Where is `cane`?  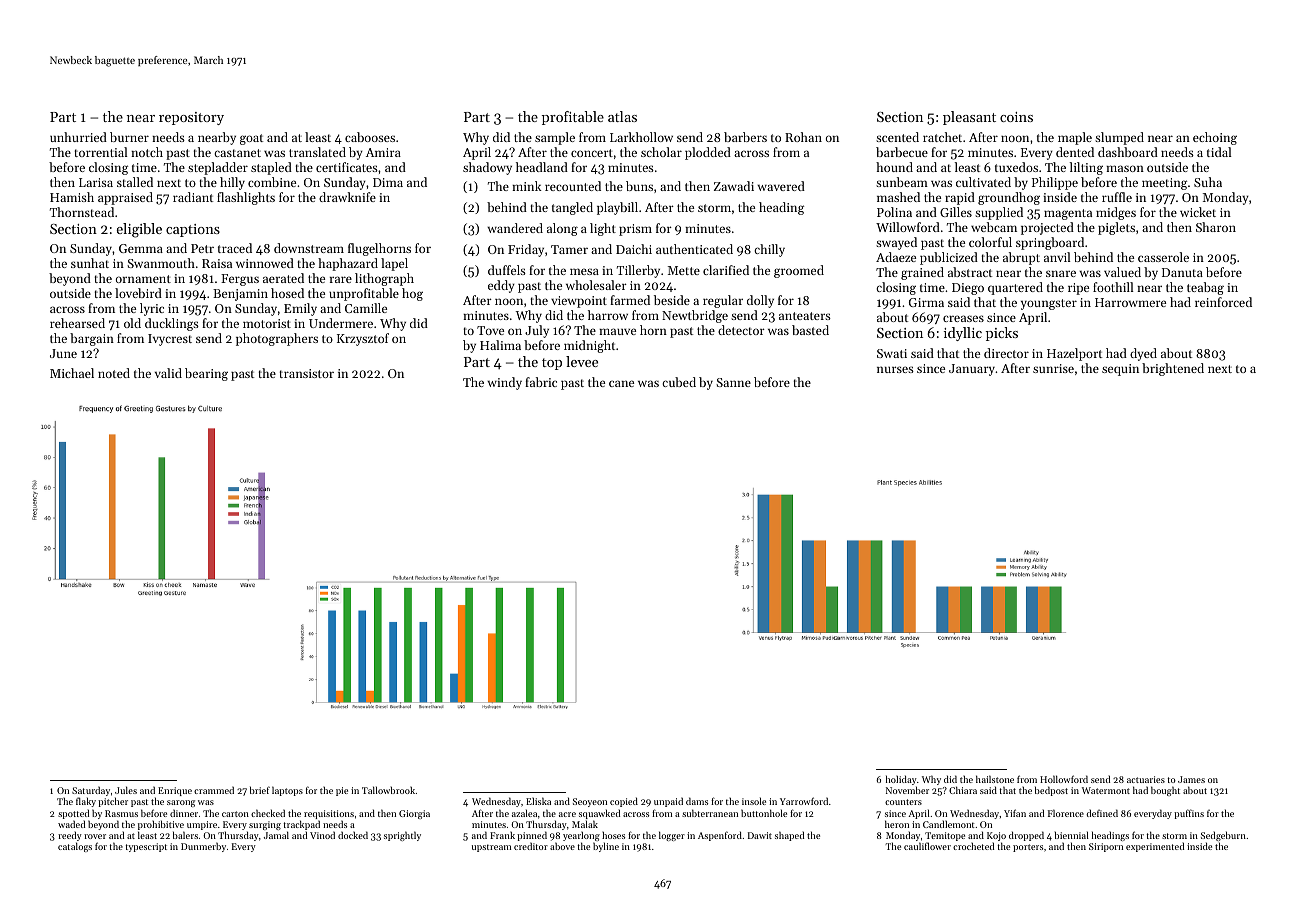
cane is located at coordinates (621, 383).
